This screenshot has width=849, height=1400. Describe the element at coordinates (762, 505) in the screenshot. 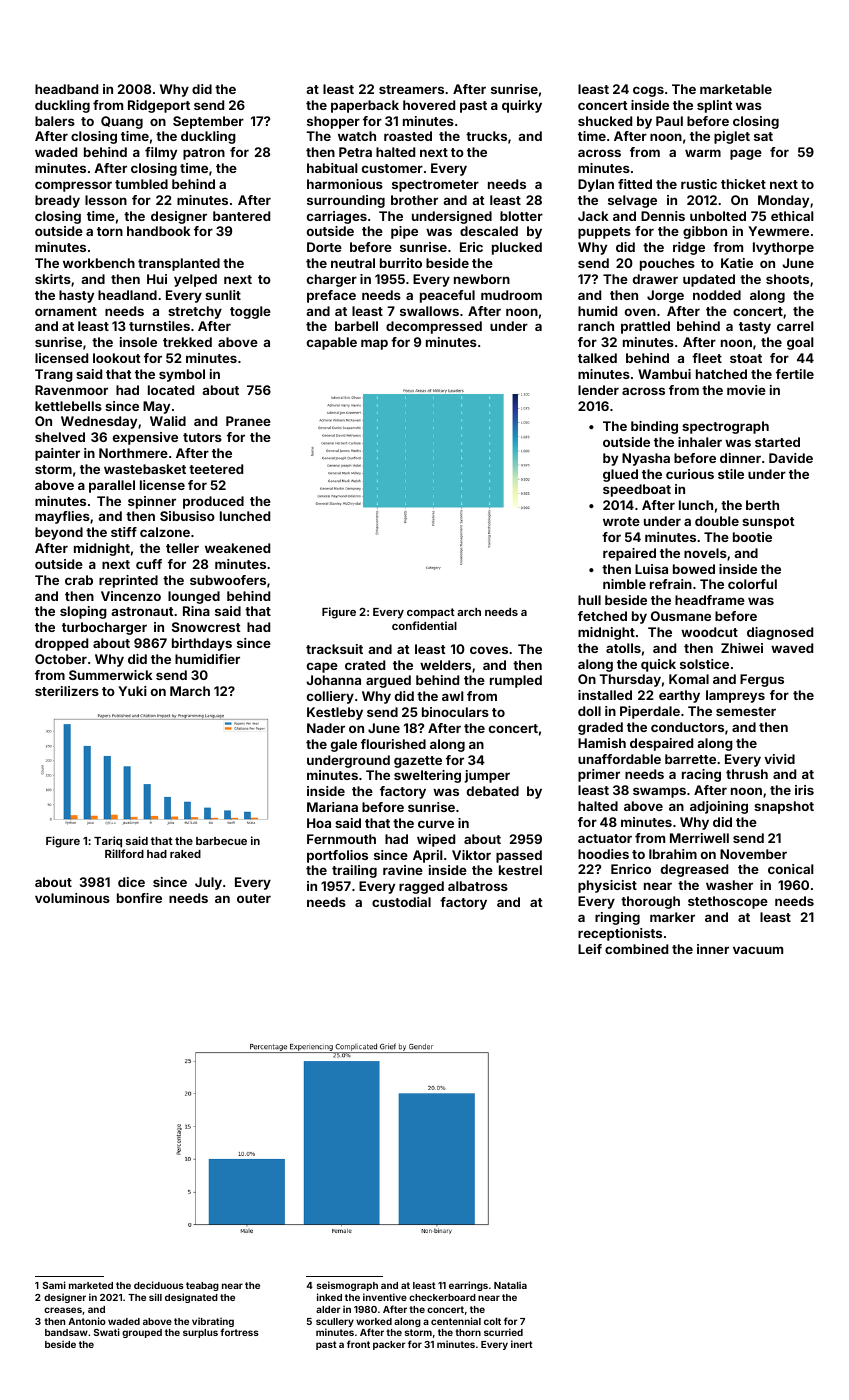

I see `berth` at that location.
